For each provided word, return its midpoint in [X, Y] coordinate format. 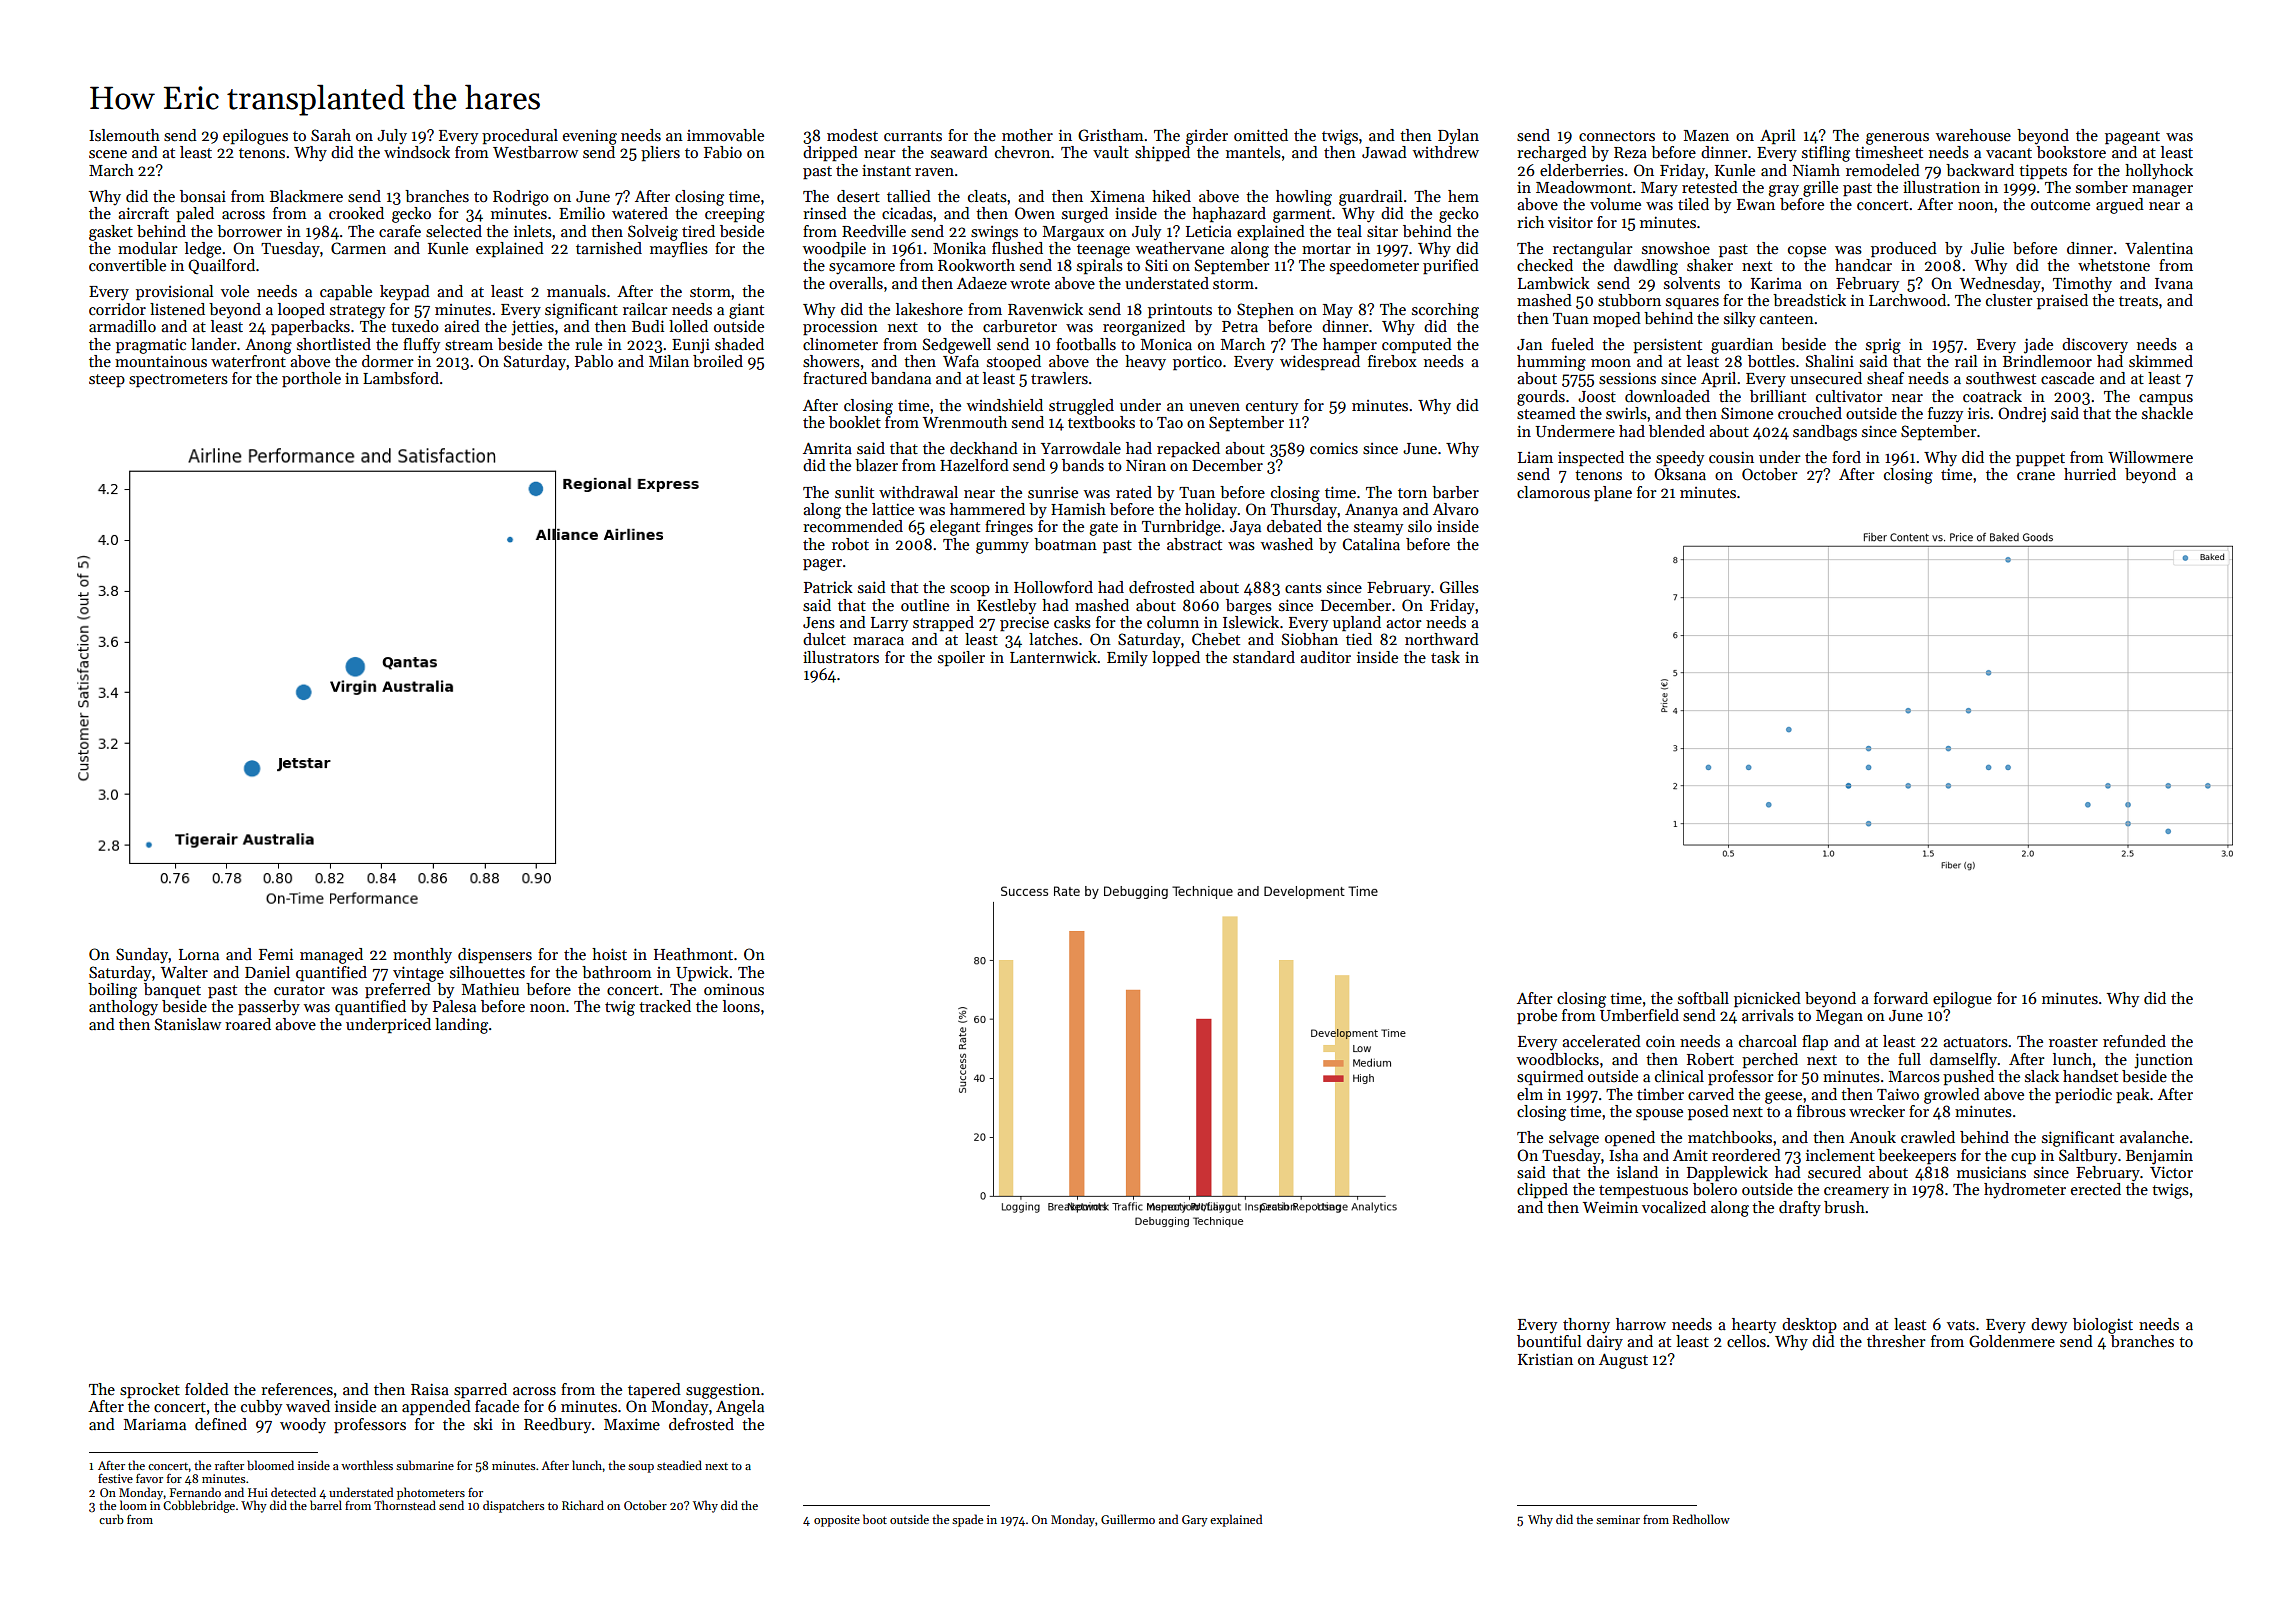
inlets [533, 231]
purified [1451, 267]
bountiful [1549, 1341]
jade [2038, 346]
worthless [367, 1465]
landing [461, 1026]
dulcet [824, 639]
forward [1901, 998]
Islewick [1251, 622]
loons [741, 1006]
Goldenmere [2012, 1341]
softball [1703, 998]
